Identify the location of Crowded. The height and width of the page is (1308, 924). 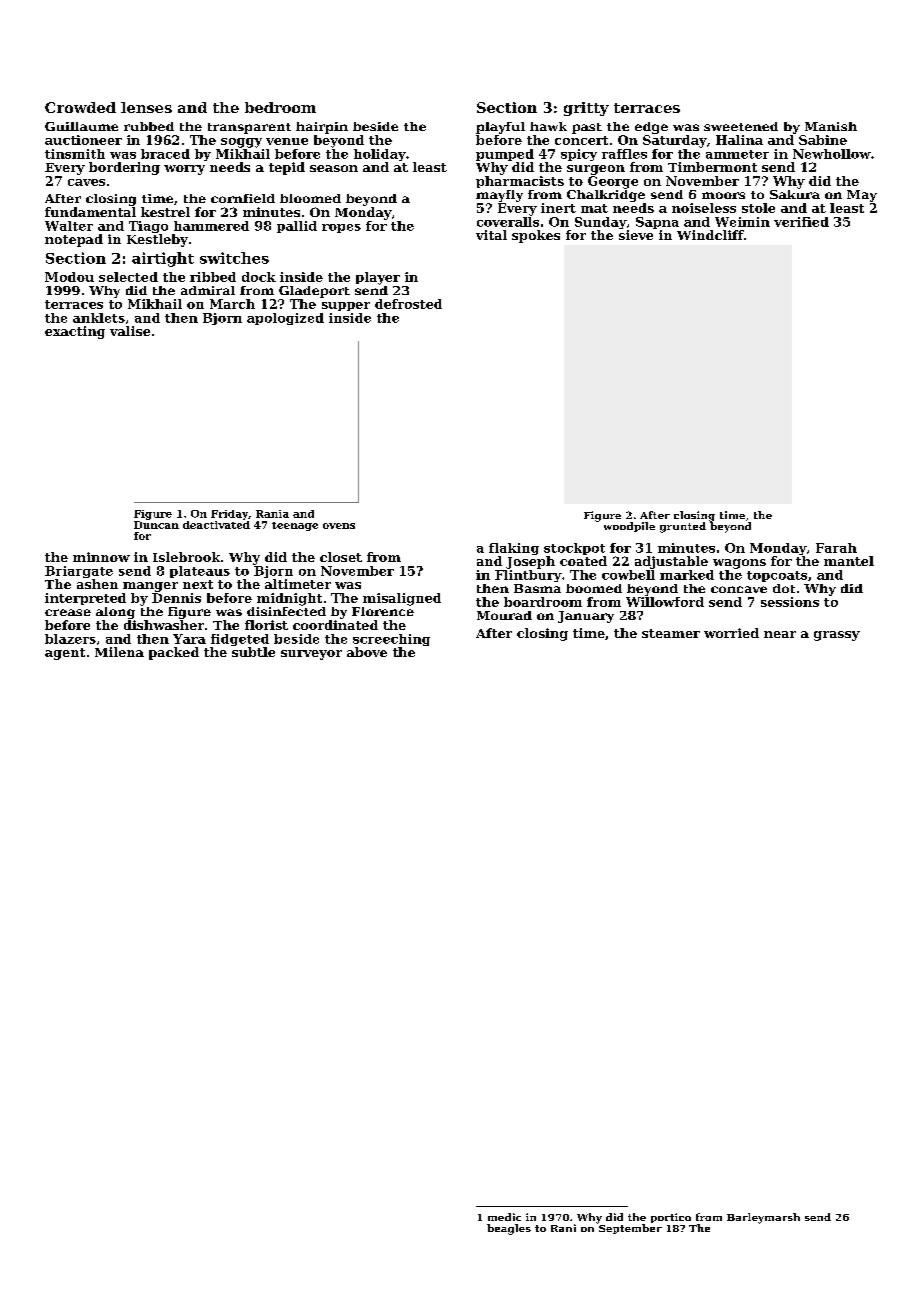
(80, 107).
